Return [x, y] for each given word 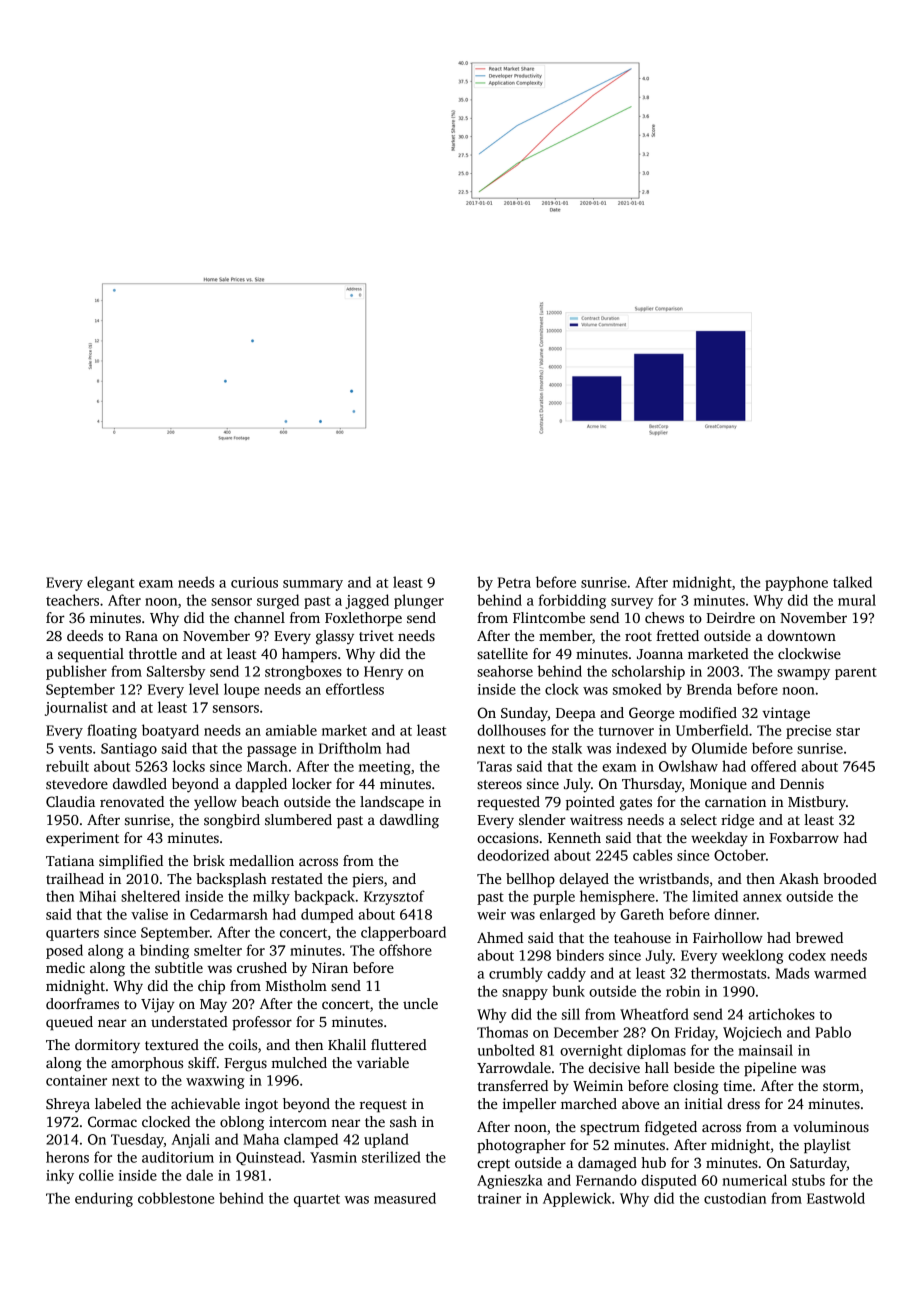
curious [254, 582]
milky [271, 897]
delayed [584, 880]
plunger [419, 601]
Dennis [802, 783]
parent [856, 674]
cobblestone [176, 1198]
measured [405, 1198]
